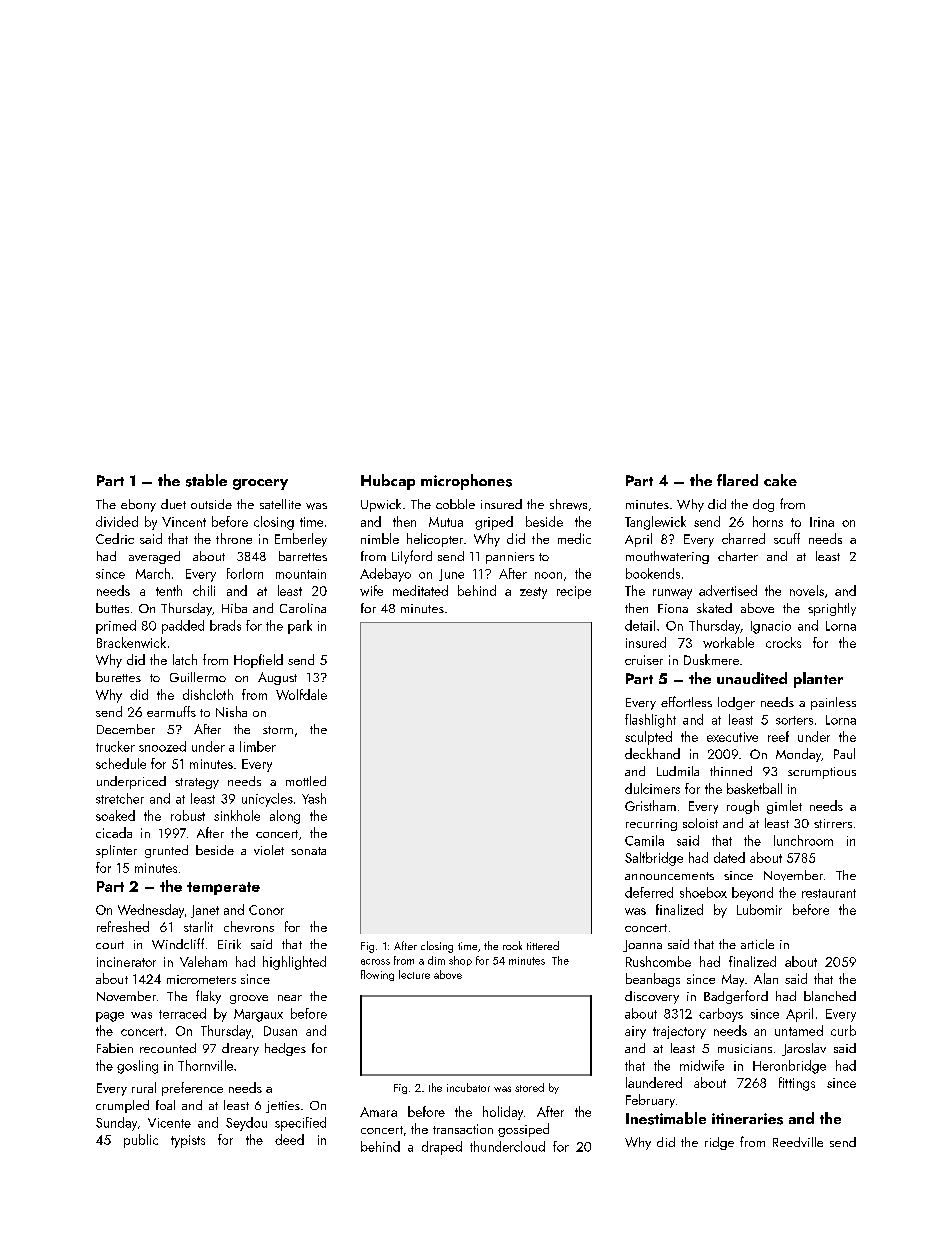 The image size is (952, 1233). Describe the element at coordinates (294, 963) in the screenshot. I see `highlighted` at that location.
